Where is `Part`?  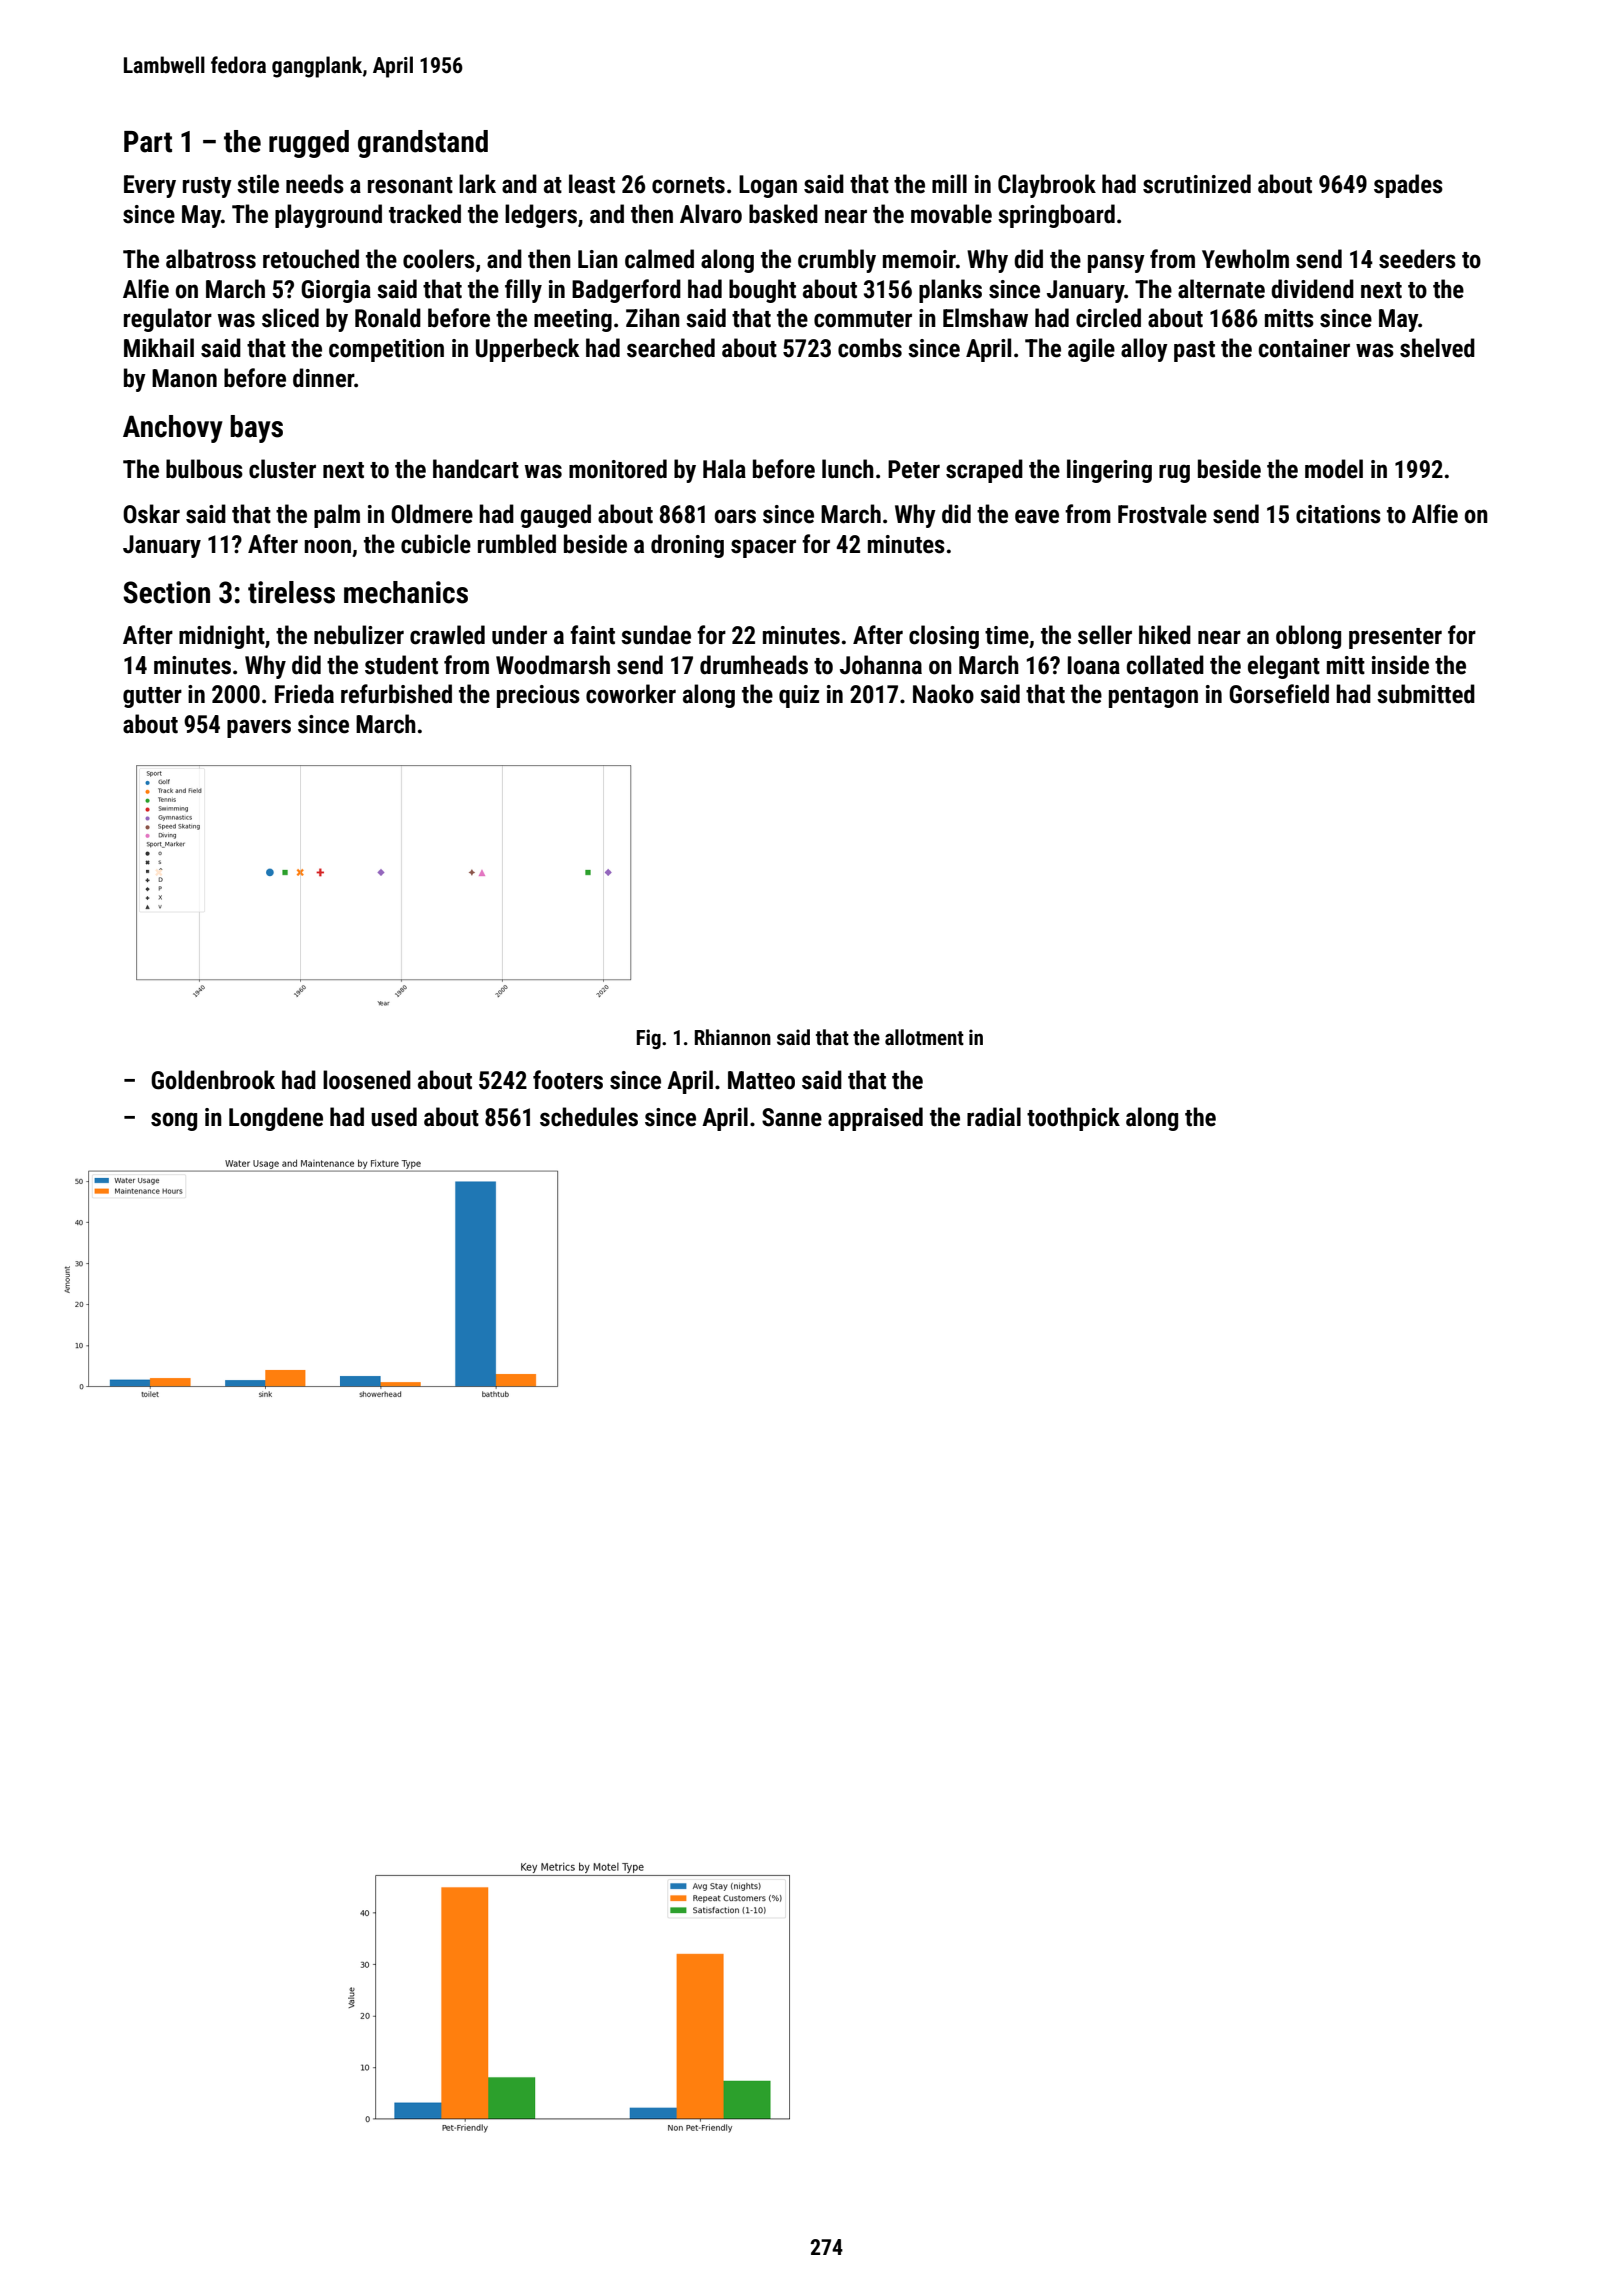
Part is located at coordinates (148, 142).
